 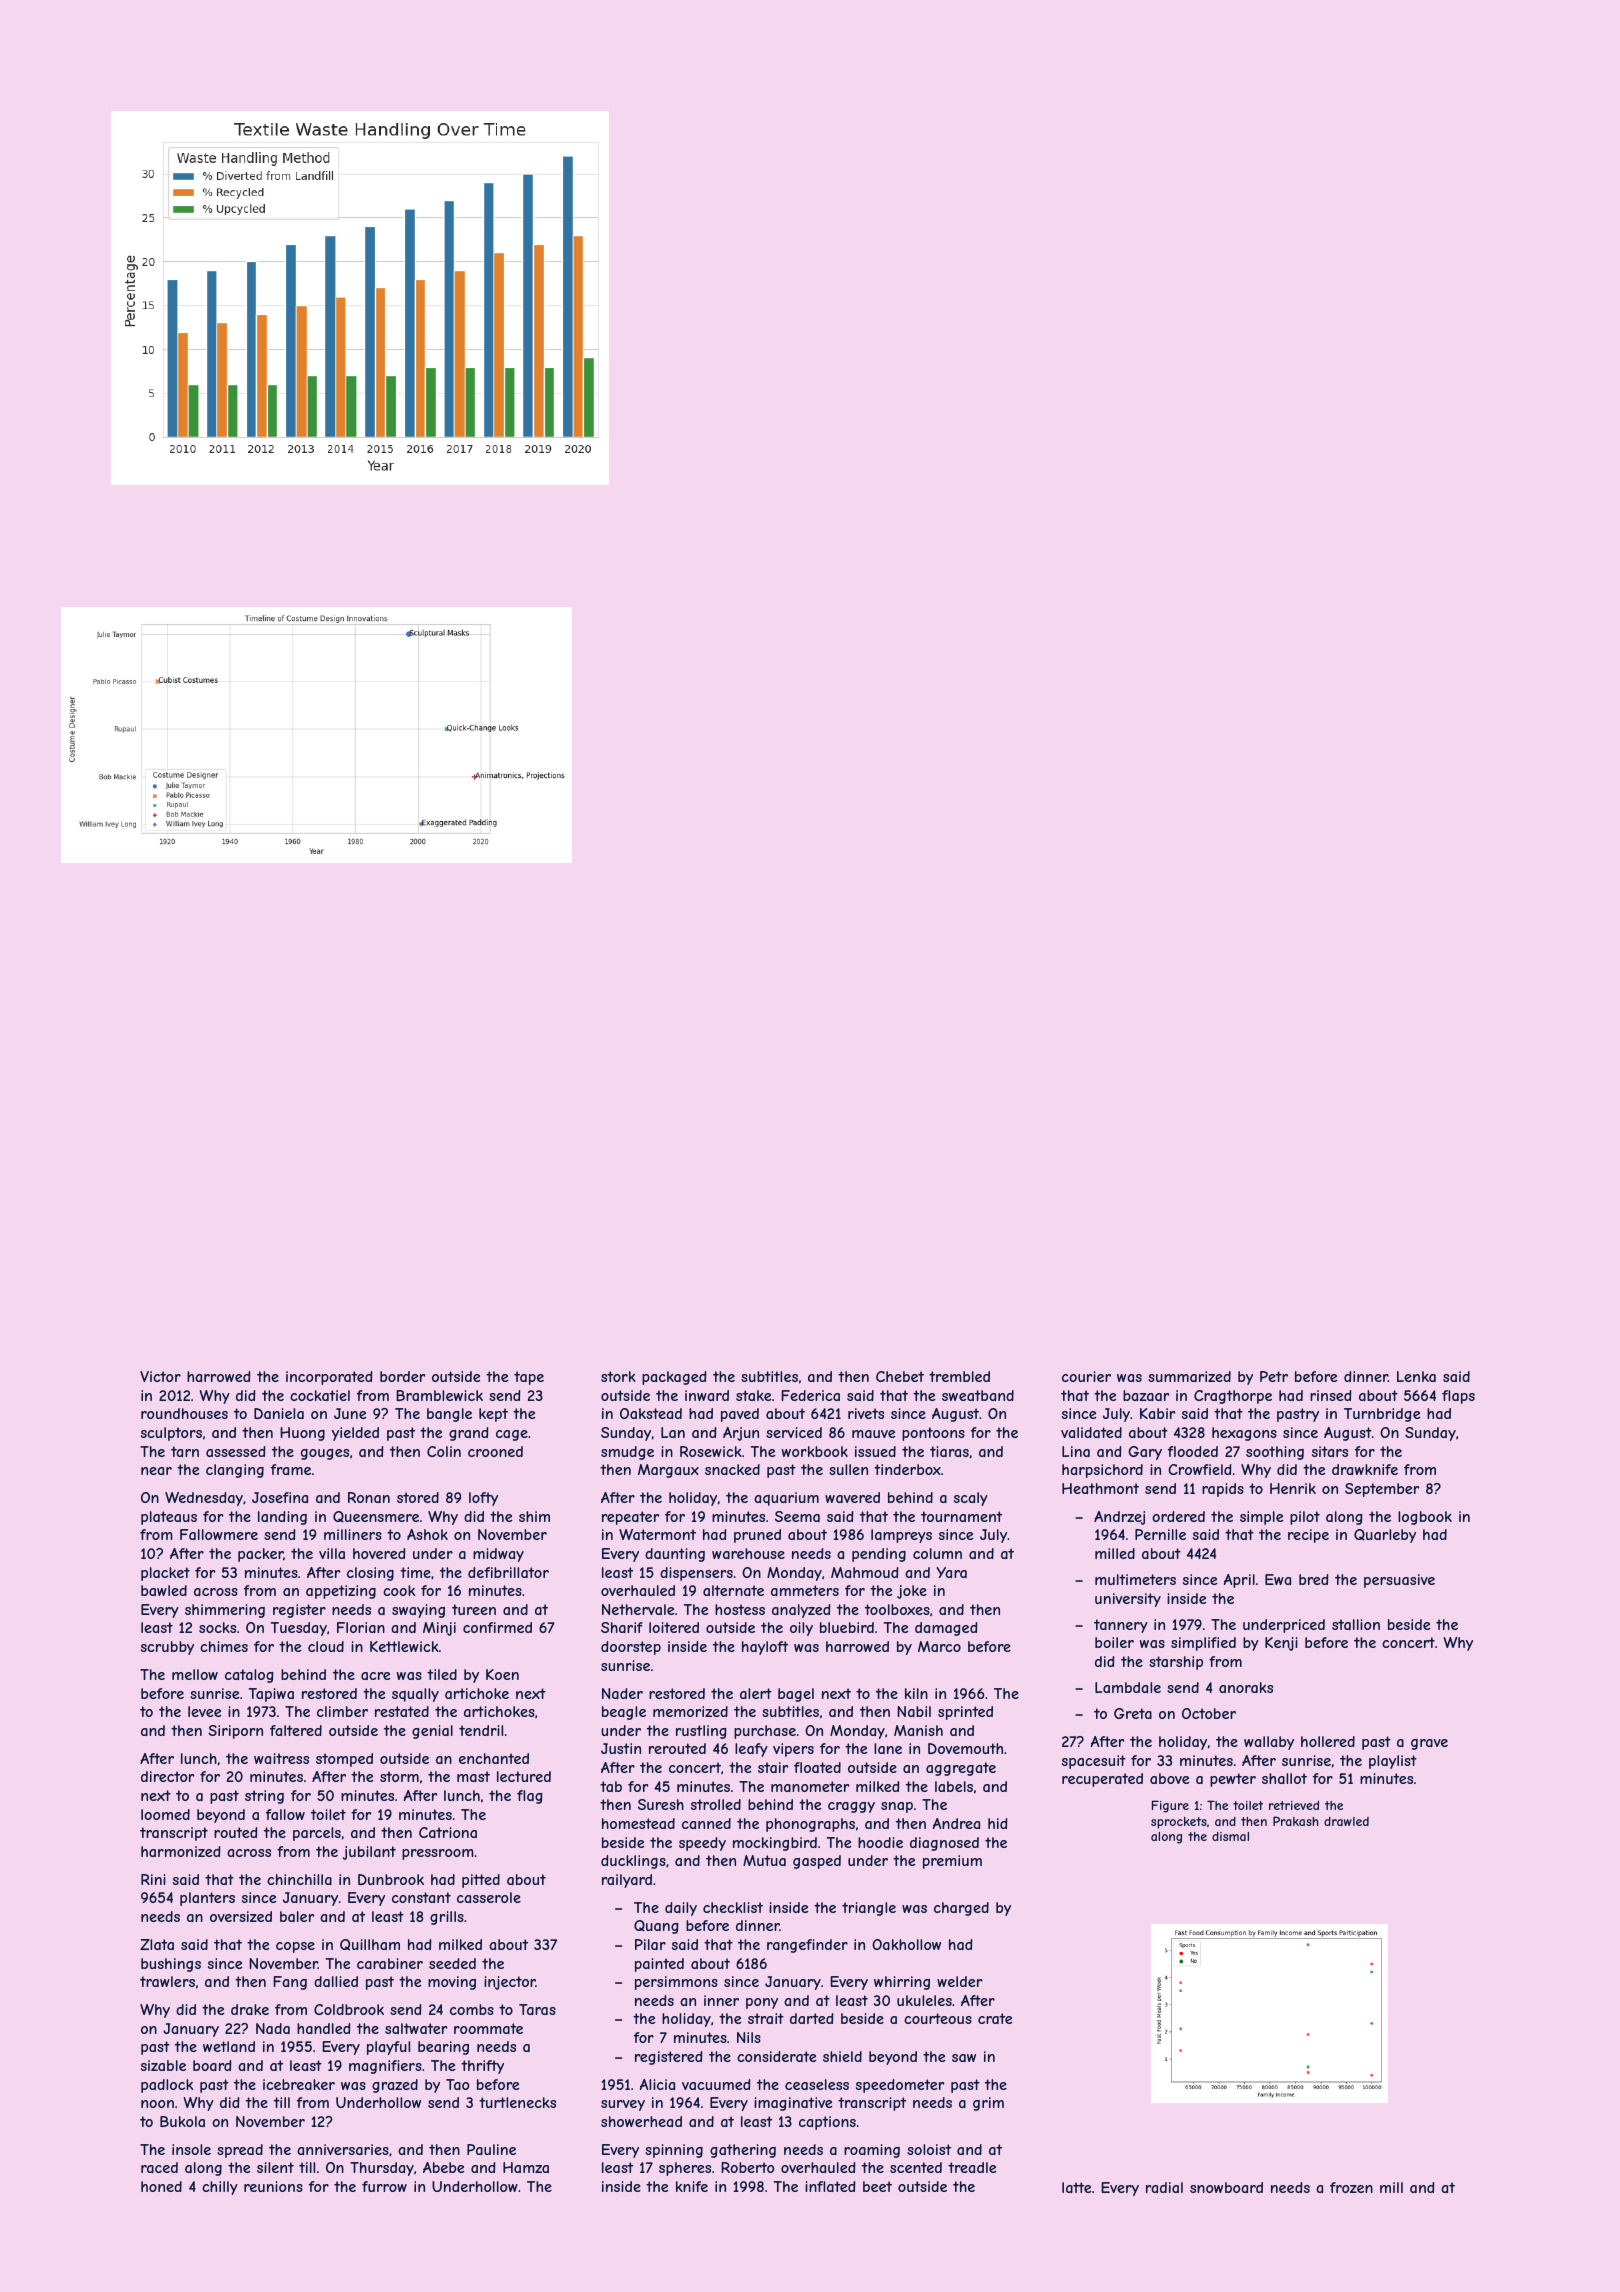 What do you see at coordinates (946, 1629) in the screenshot?
I see `damaged` at bounding box center [946, 1629].
